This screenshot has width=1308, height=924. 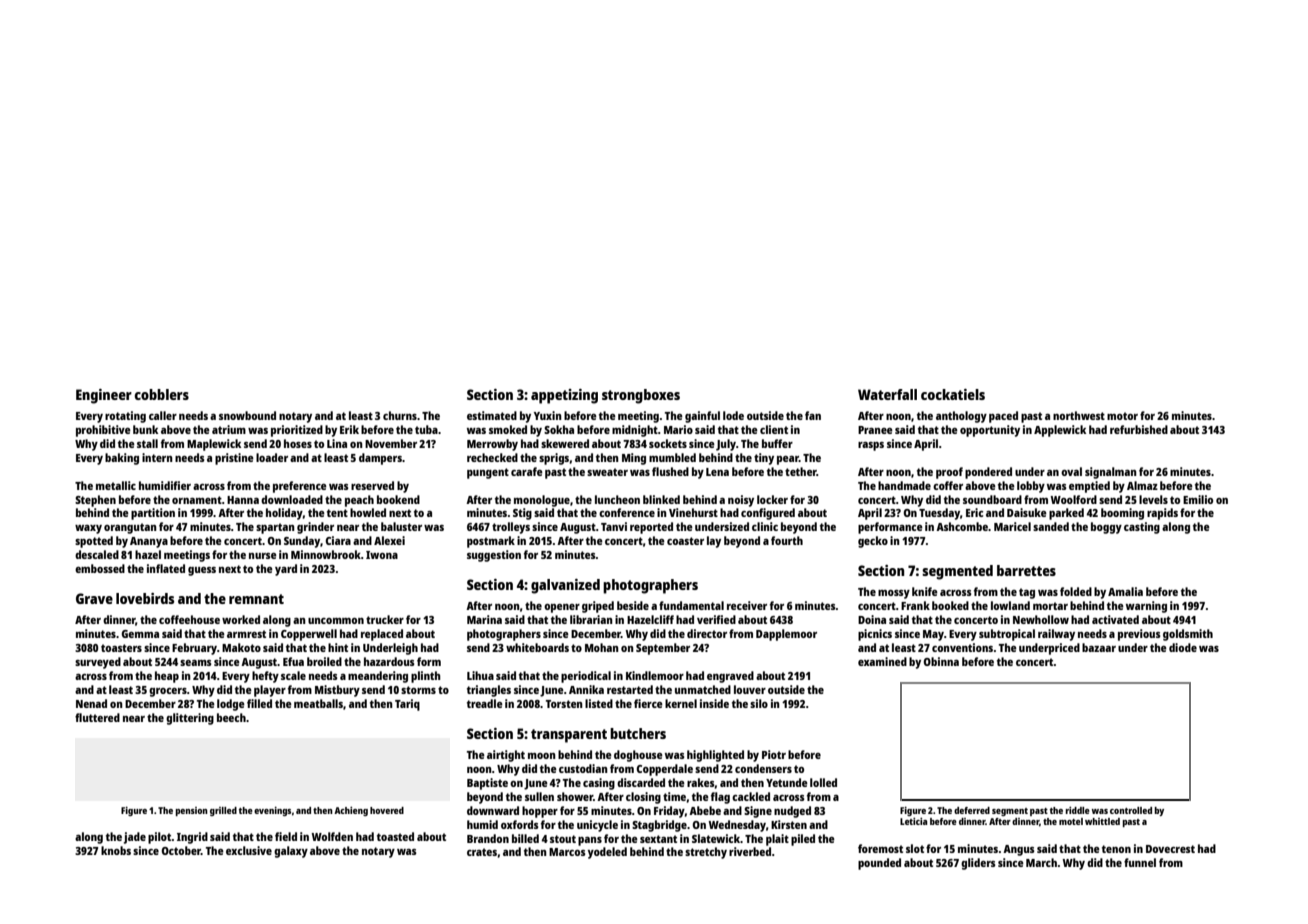 I want to click on cobblers, so click(x=162, y=394).
